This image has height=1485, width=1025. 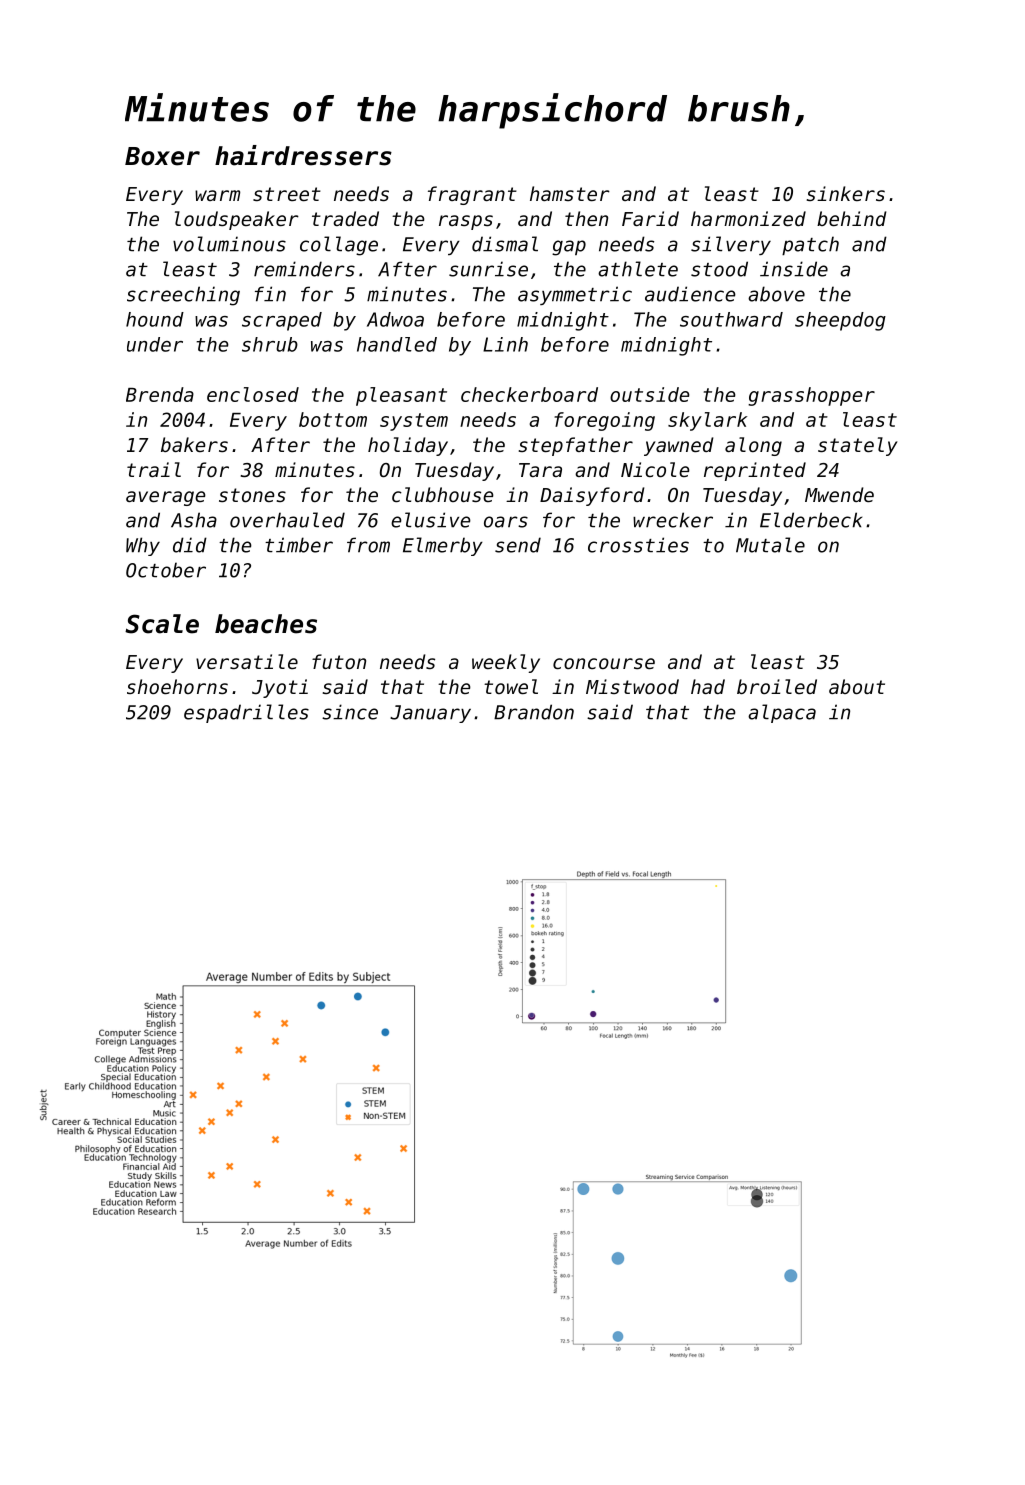 What do you see at coordinates (155, 344) in the image?
I see `under` at bounding box center [155, 344].
